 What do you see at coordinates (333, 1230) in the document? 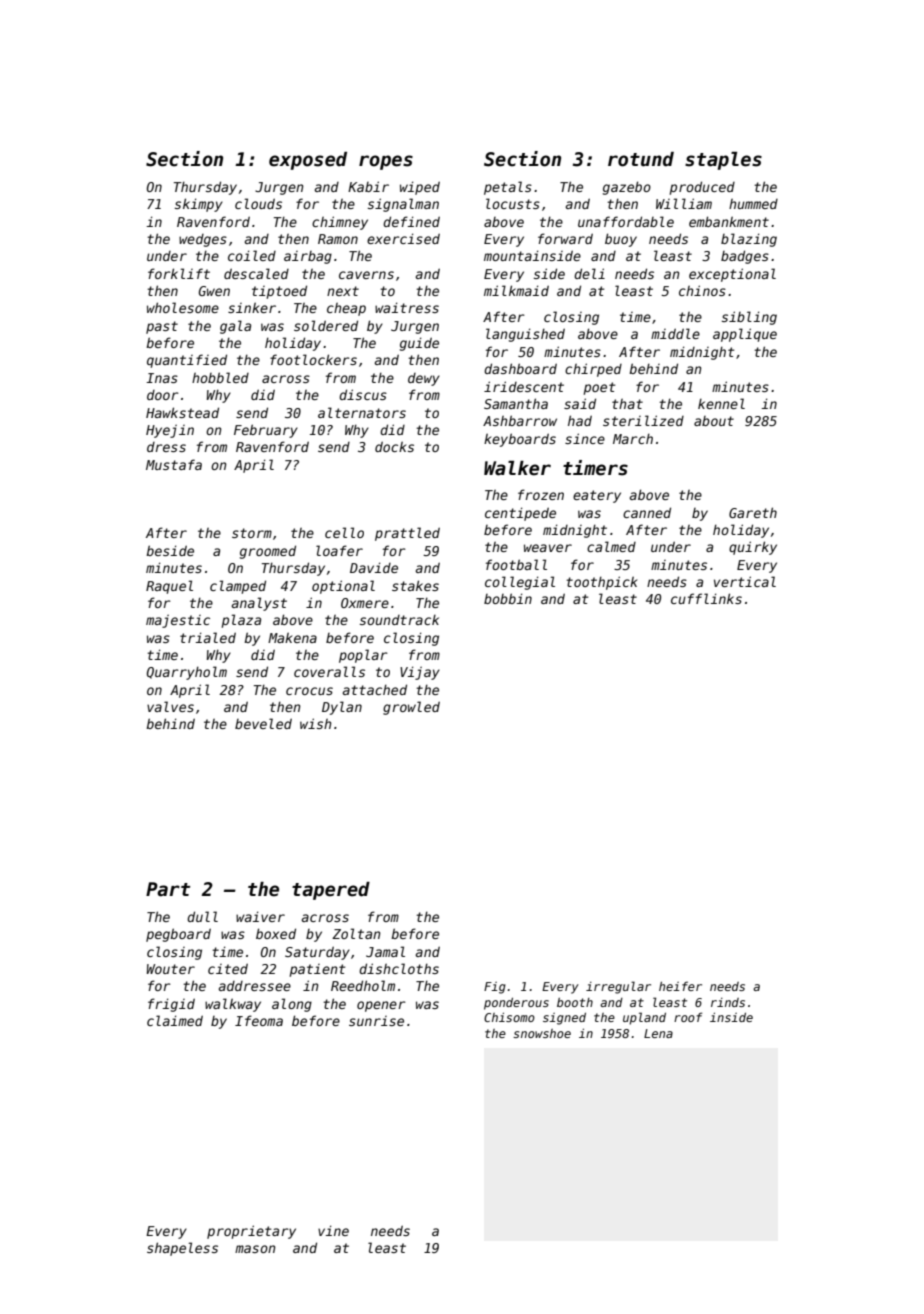
I see `vine` at bounding box center [333, 1230].
